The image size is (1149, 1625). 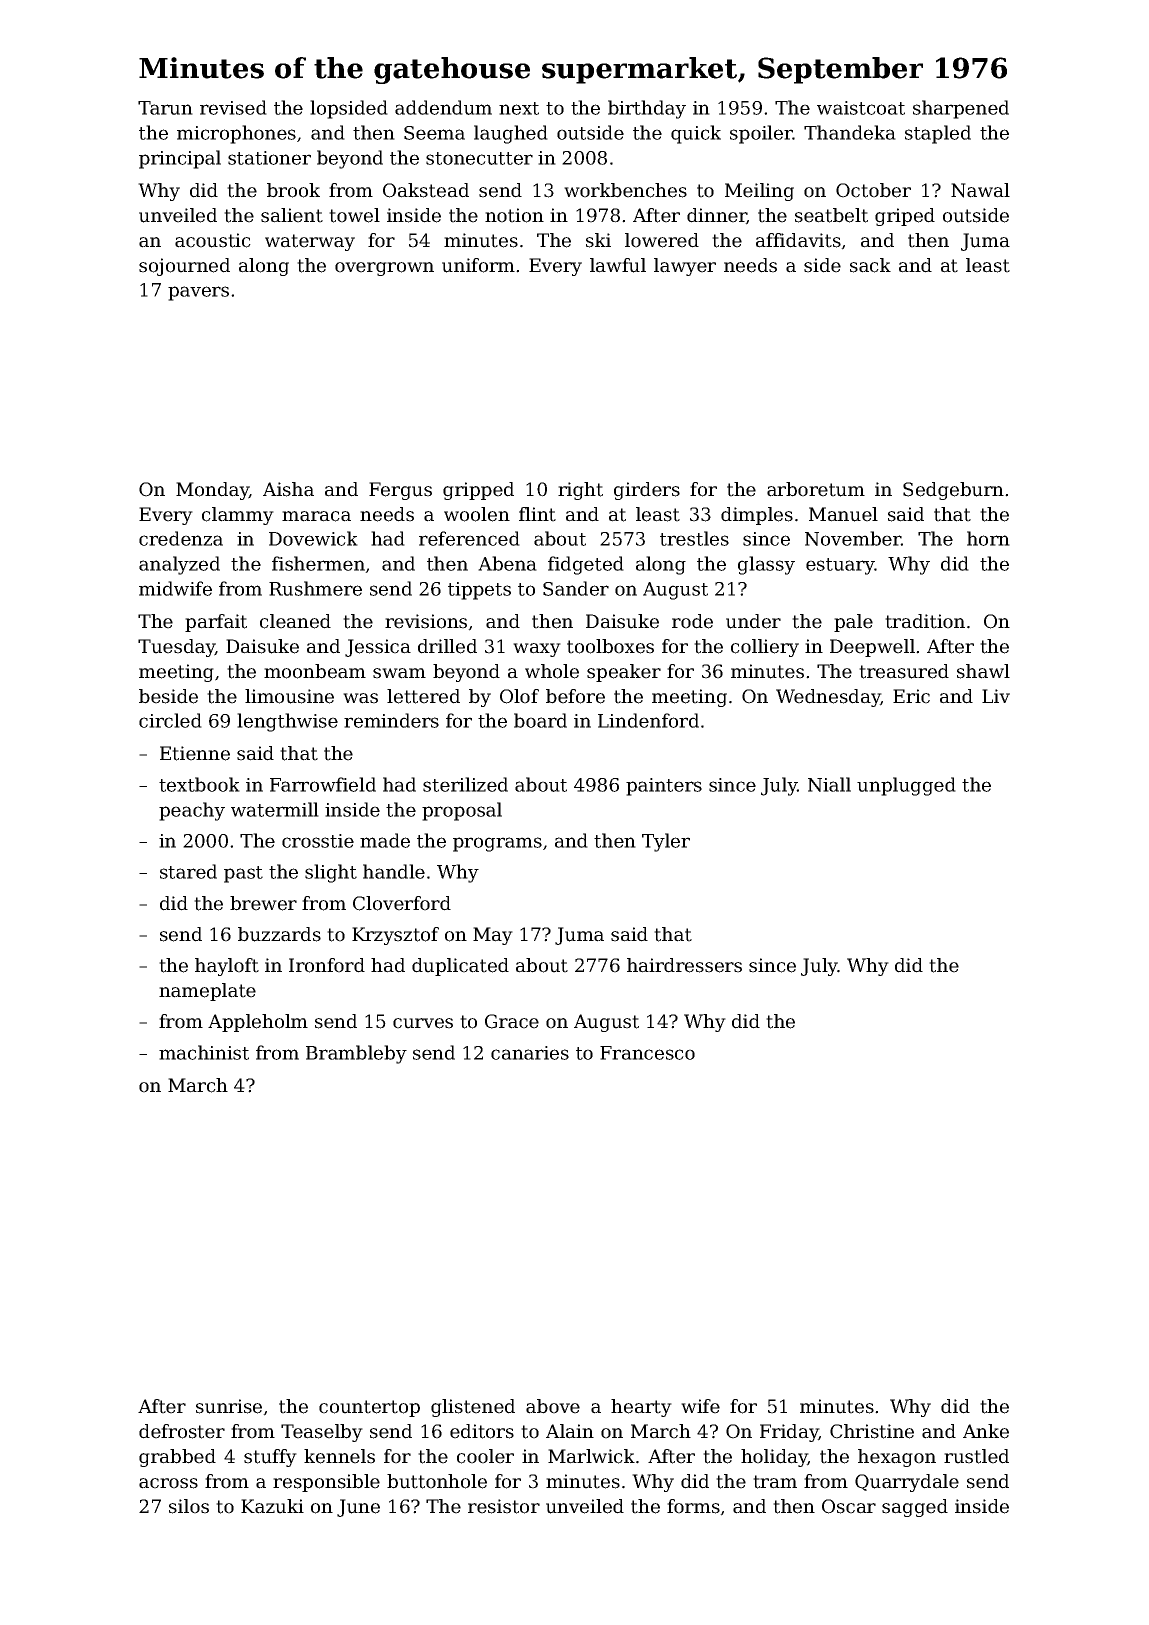 What do you see at coordinates (647, 491) in the screenshot?
I see `girders` at bounding box center [647, 491].
